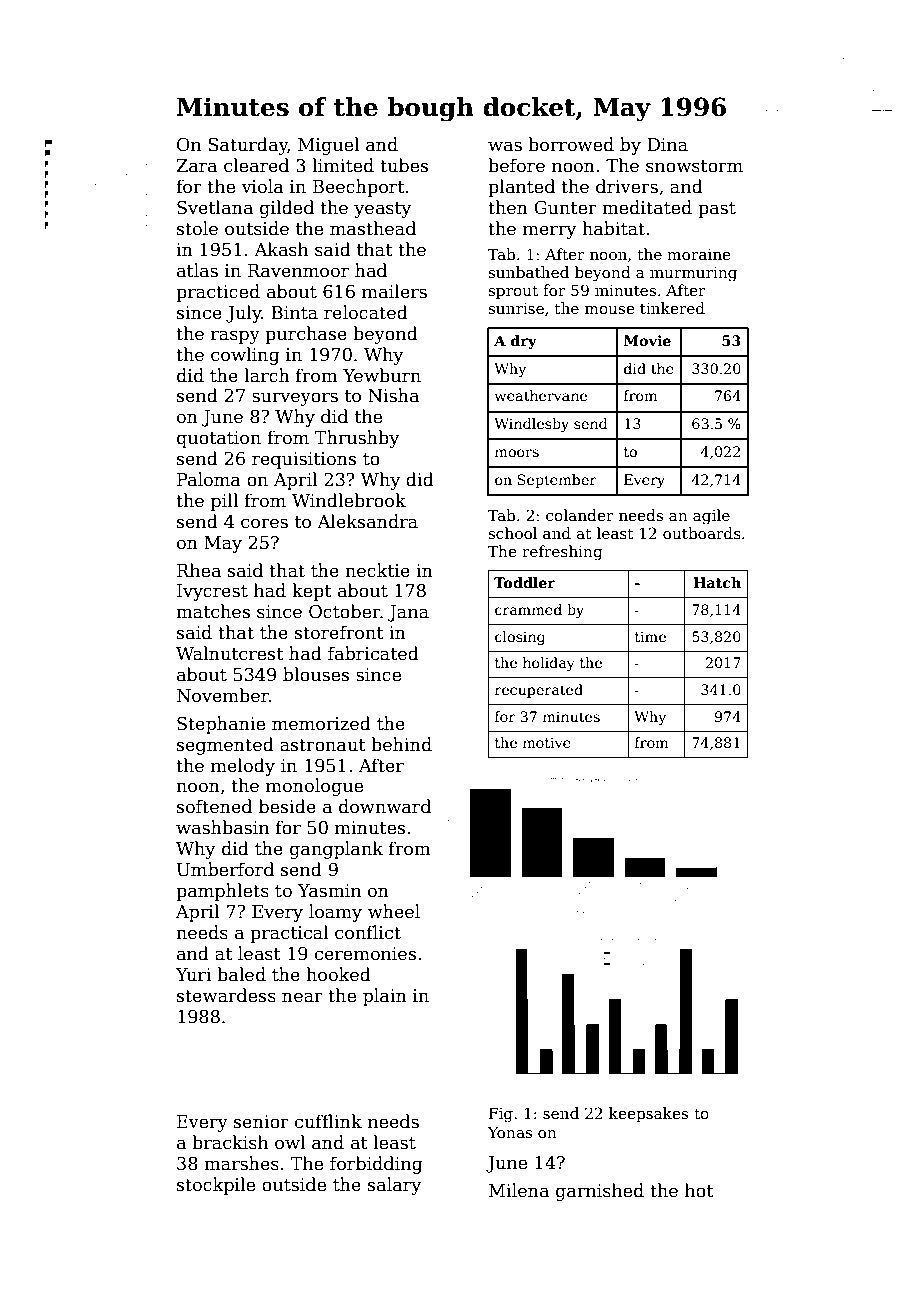 The image size is (924, 1311). Describe the element at coordinates (230, 1142) in the image. I see `brackish` at that location.
